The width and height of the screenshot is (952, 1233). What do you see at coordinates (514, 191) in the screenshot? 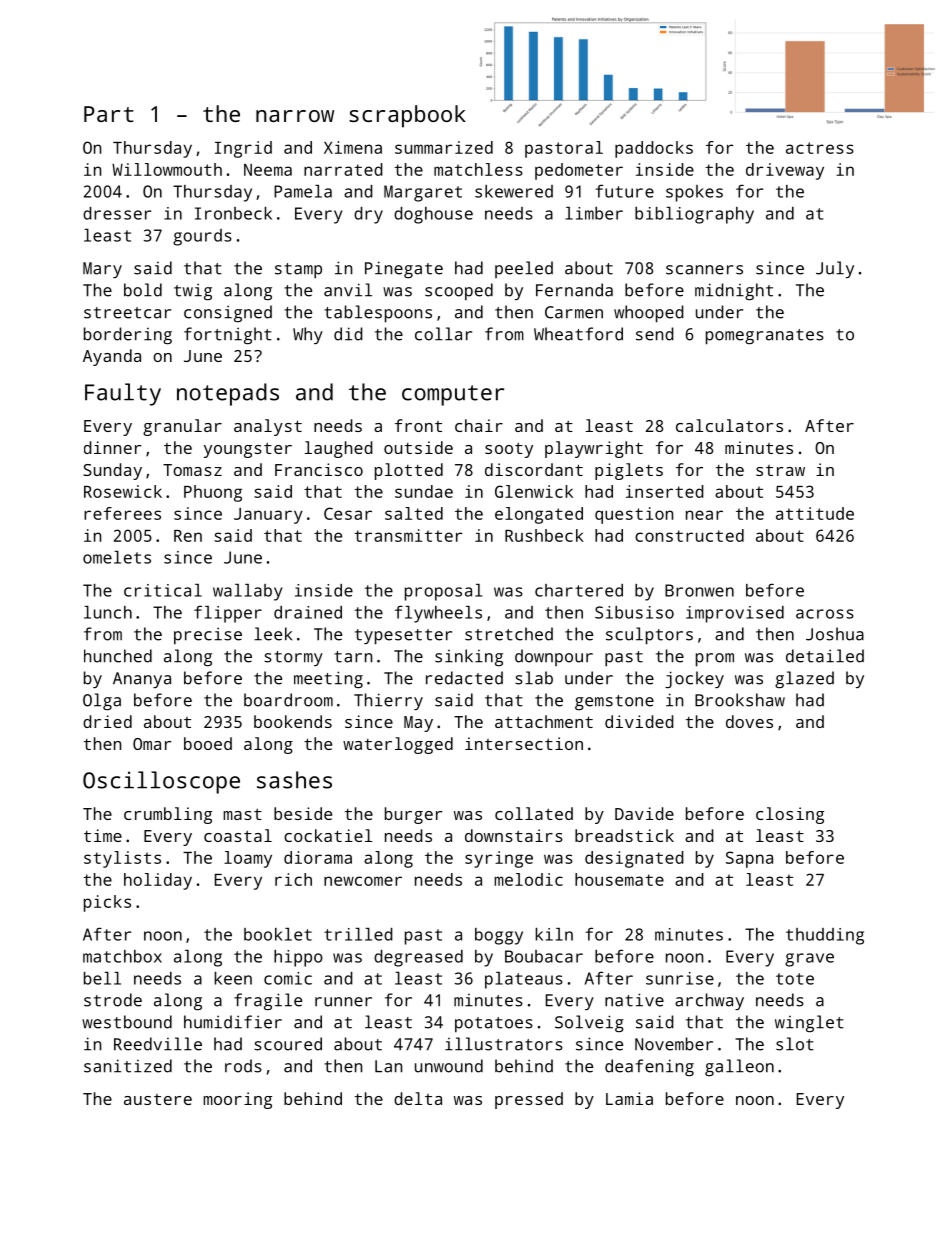
I see `skewered` at bounding box center [514, 191].
